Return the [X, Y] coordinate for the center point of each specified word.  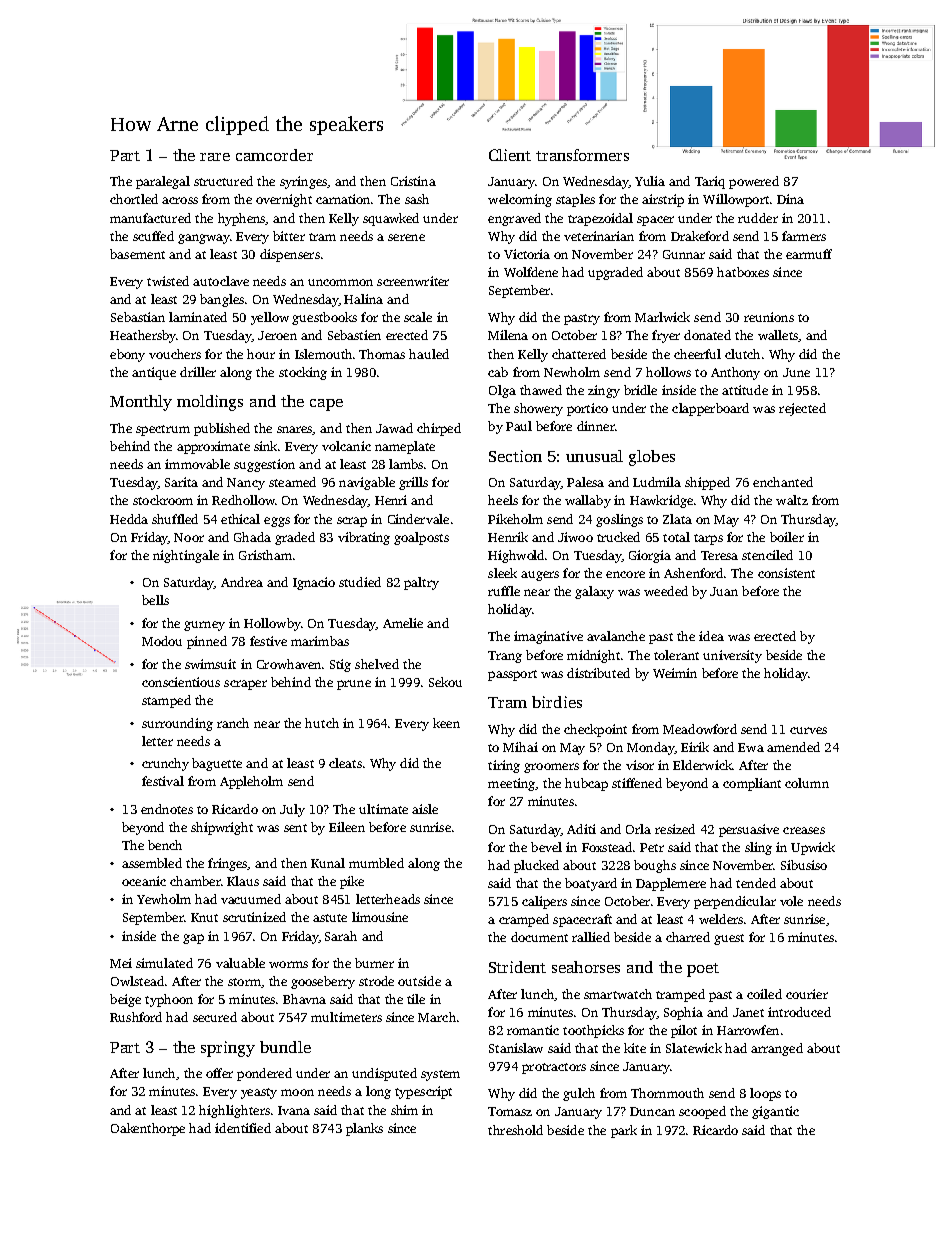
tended [756, 883]
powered [754, 182]
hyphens [242, 219]
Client [510, 155]
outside [419, 981]
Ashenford [693, 573]
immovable [197, 464]
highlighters [234, 1111]
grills [413, 483]
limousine [380, 917]
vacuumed [251, 899]
